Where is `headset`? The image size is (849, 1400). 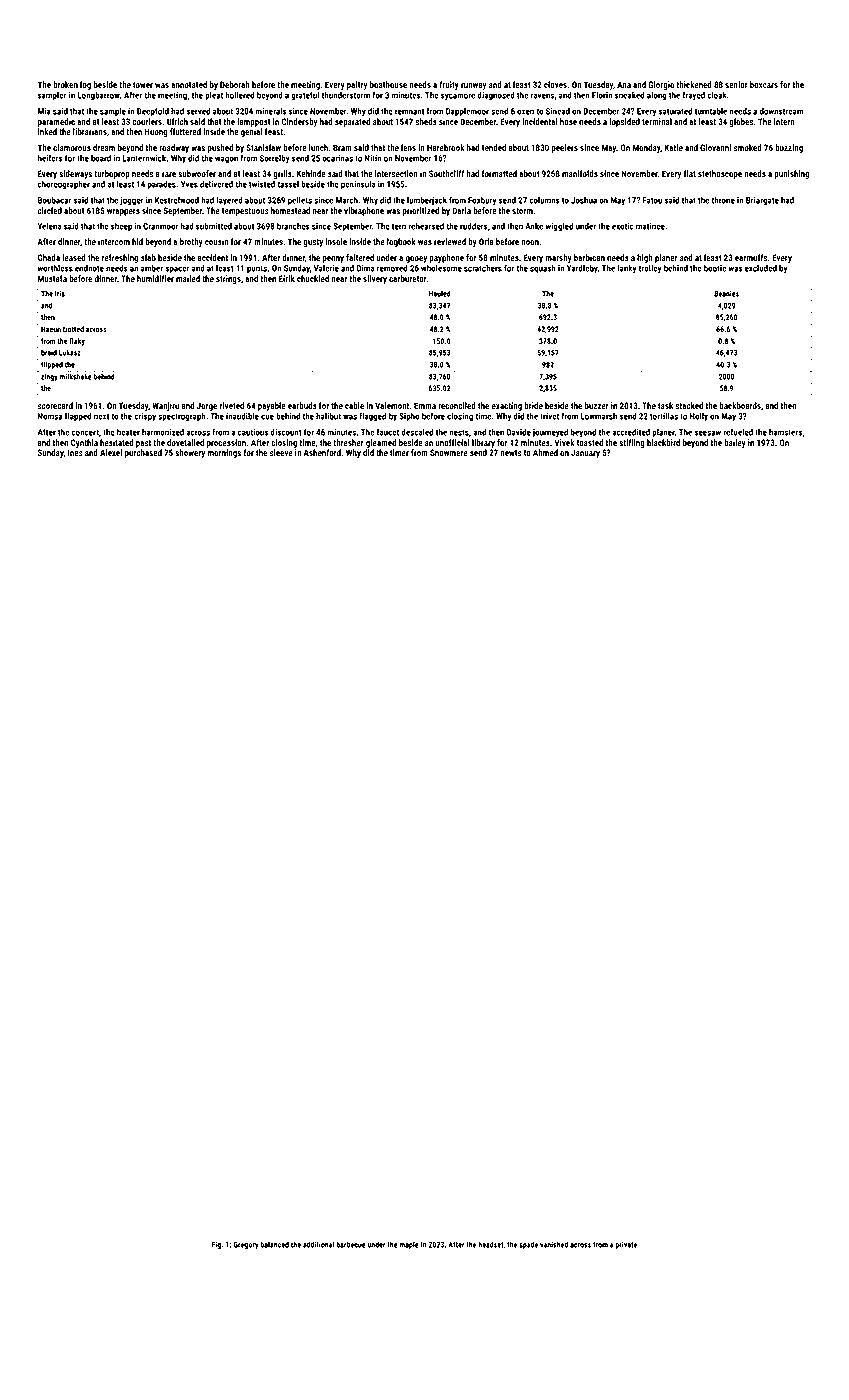
headset is located at coordinates (491, 1244).
